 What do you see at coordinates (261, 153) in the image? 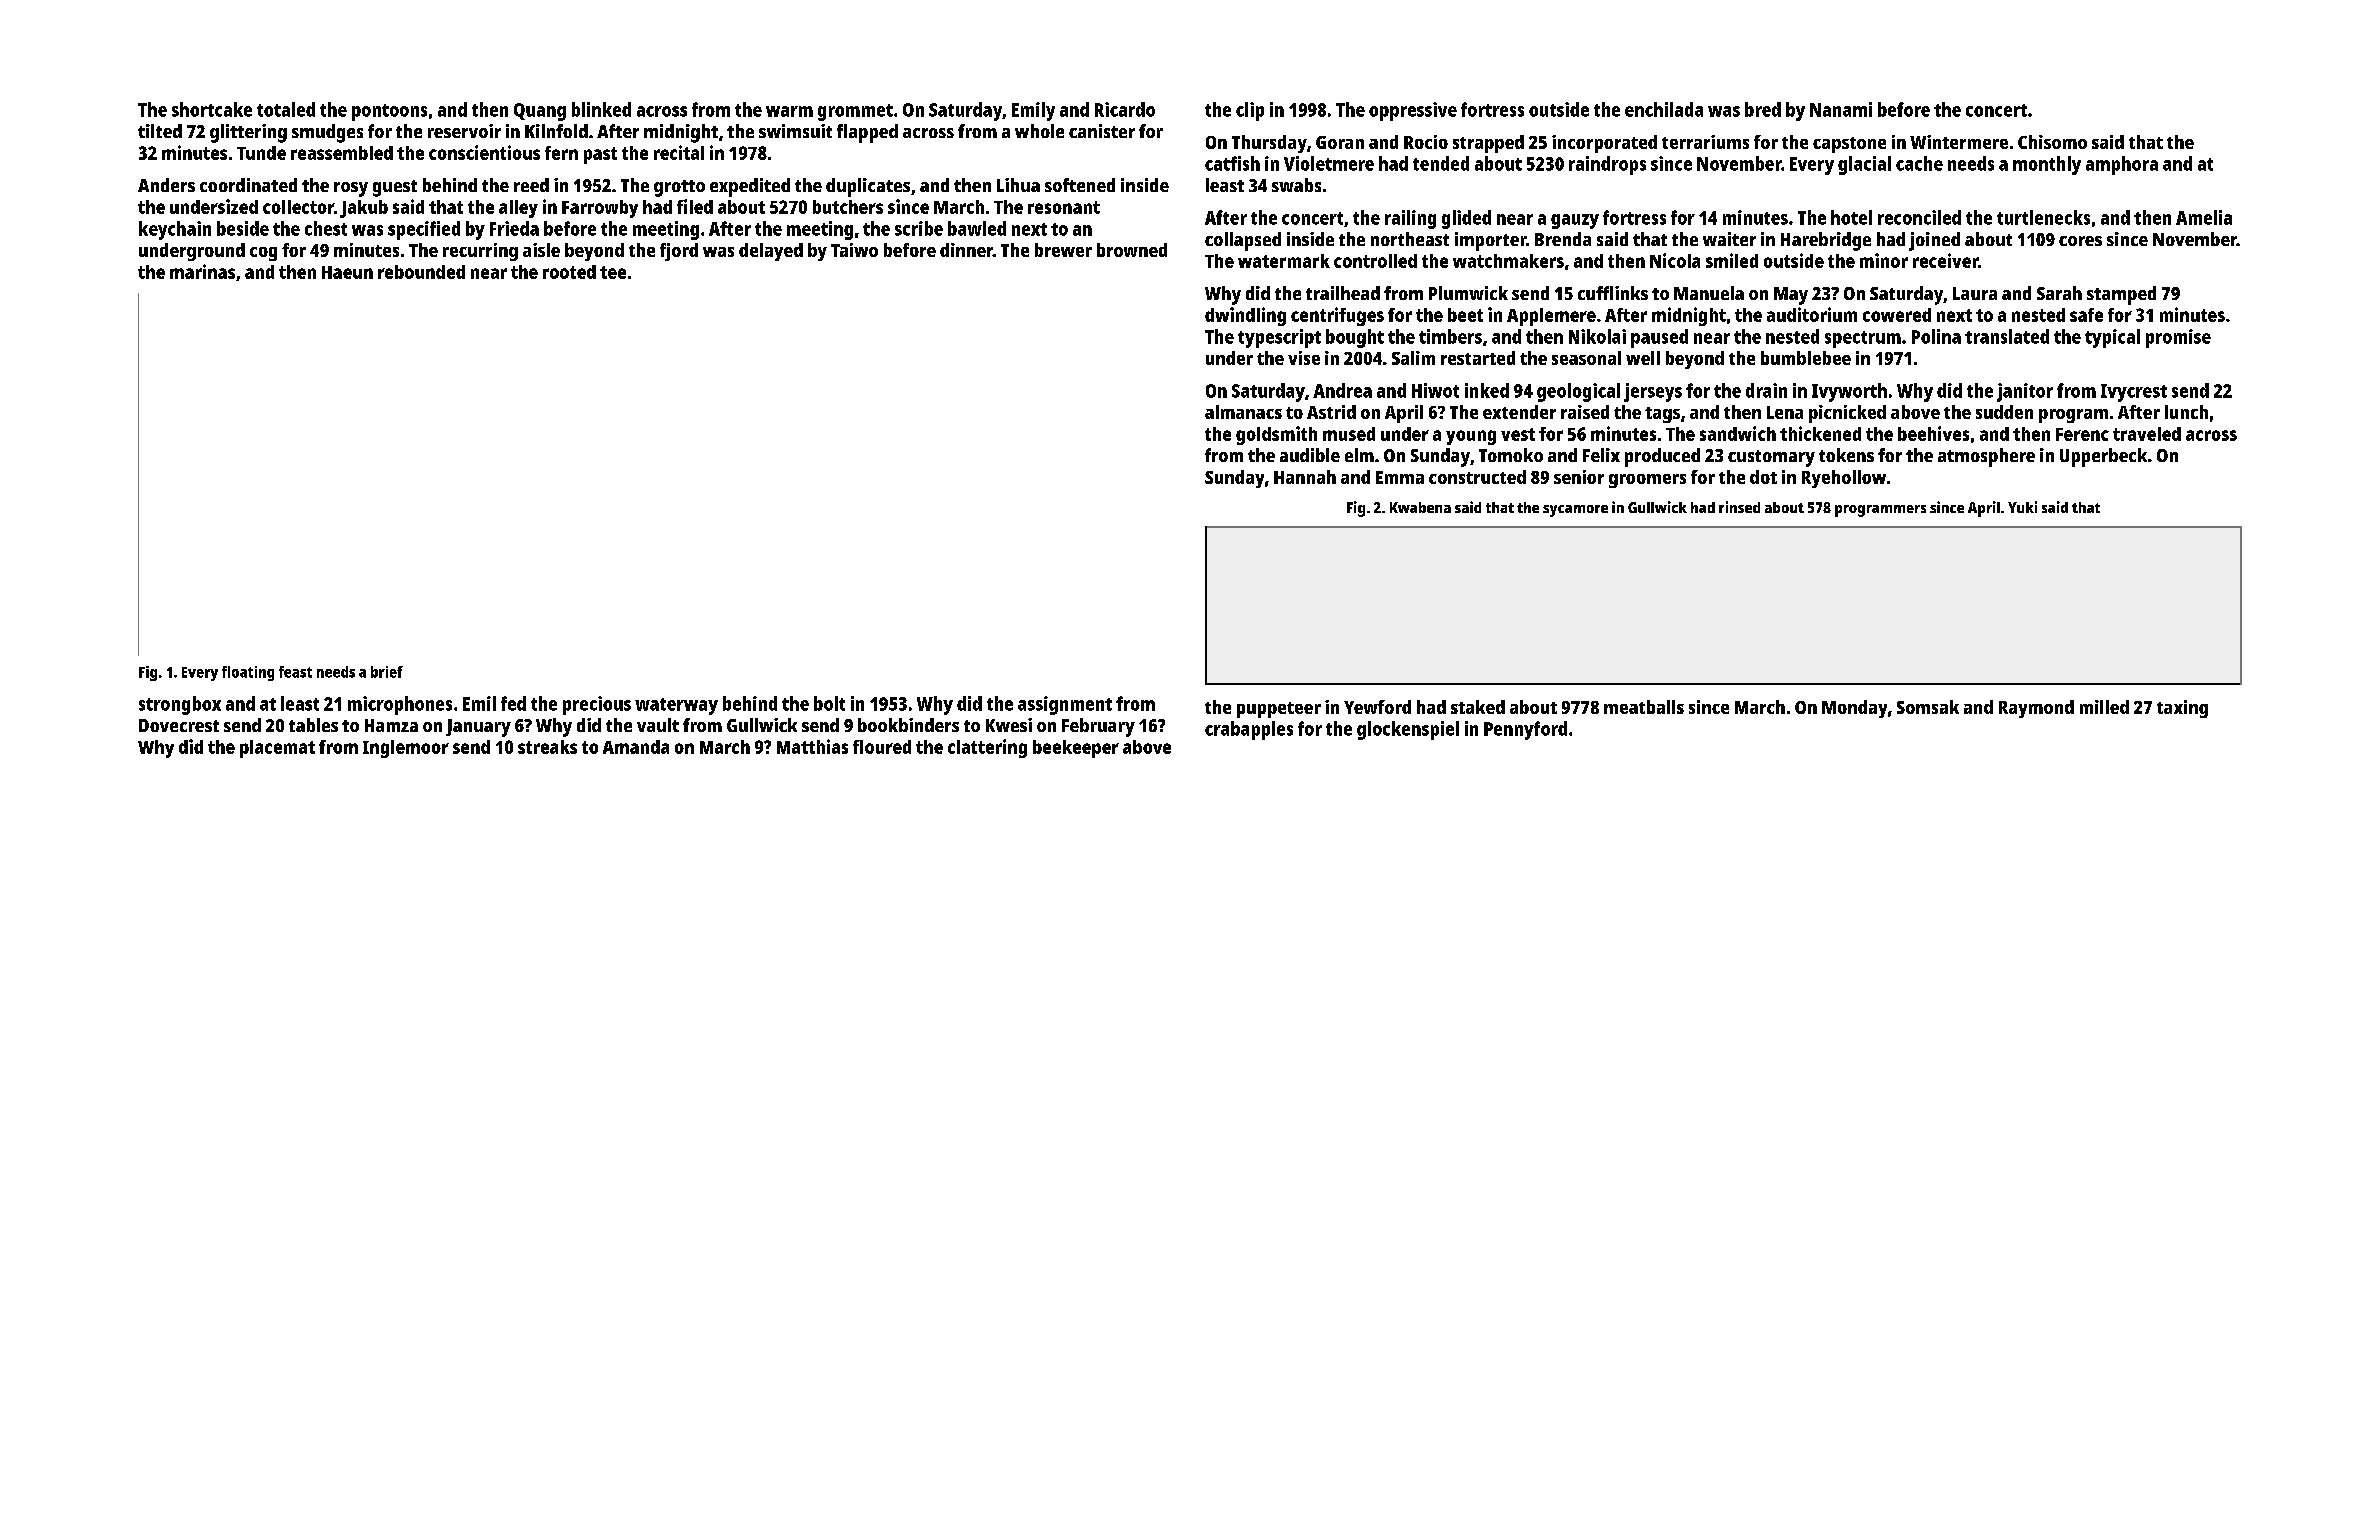
I see `Tunde` at bounding box center [261, 153].
